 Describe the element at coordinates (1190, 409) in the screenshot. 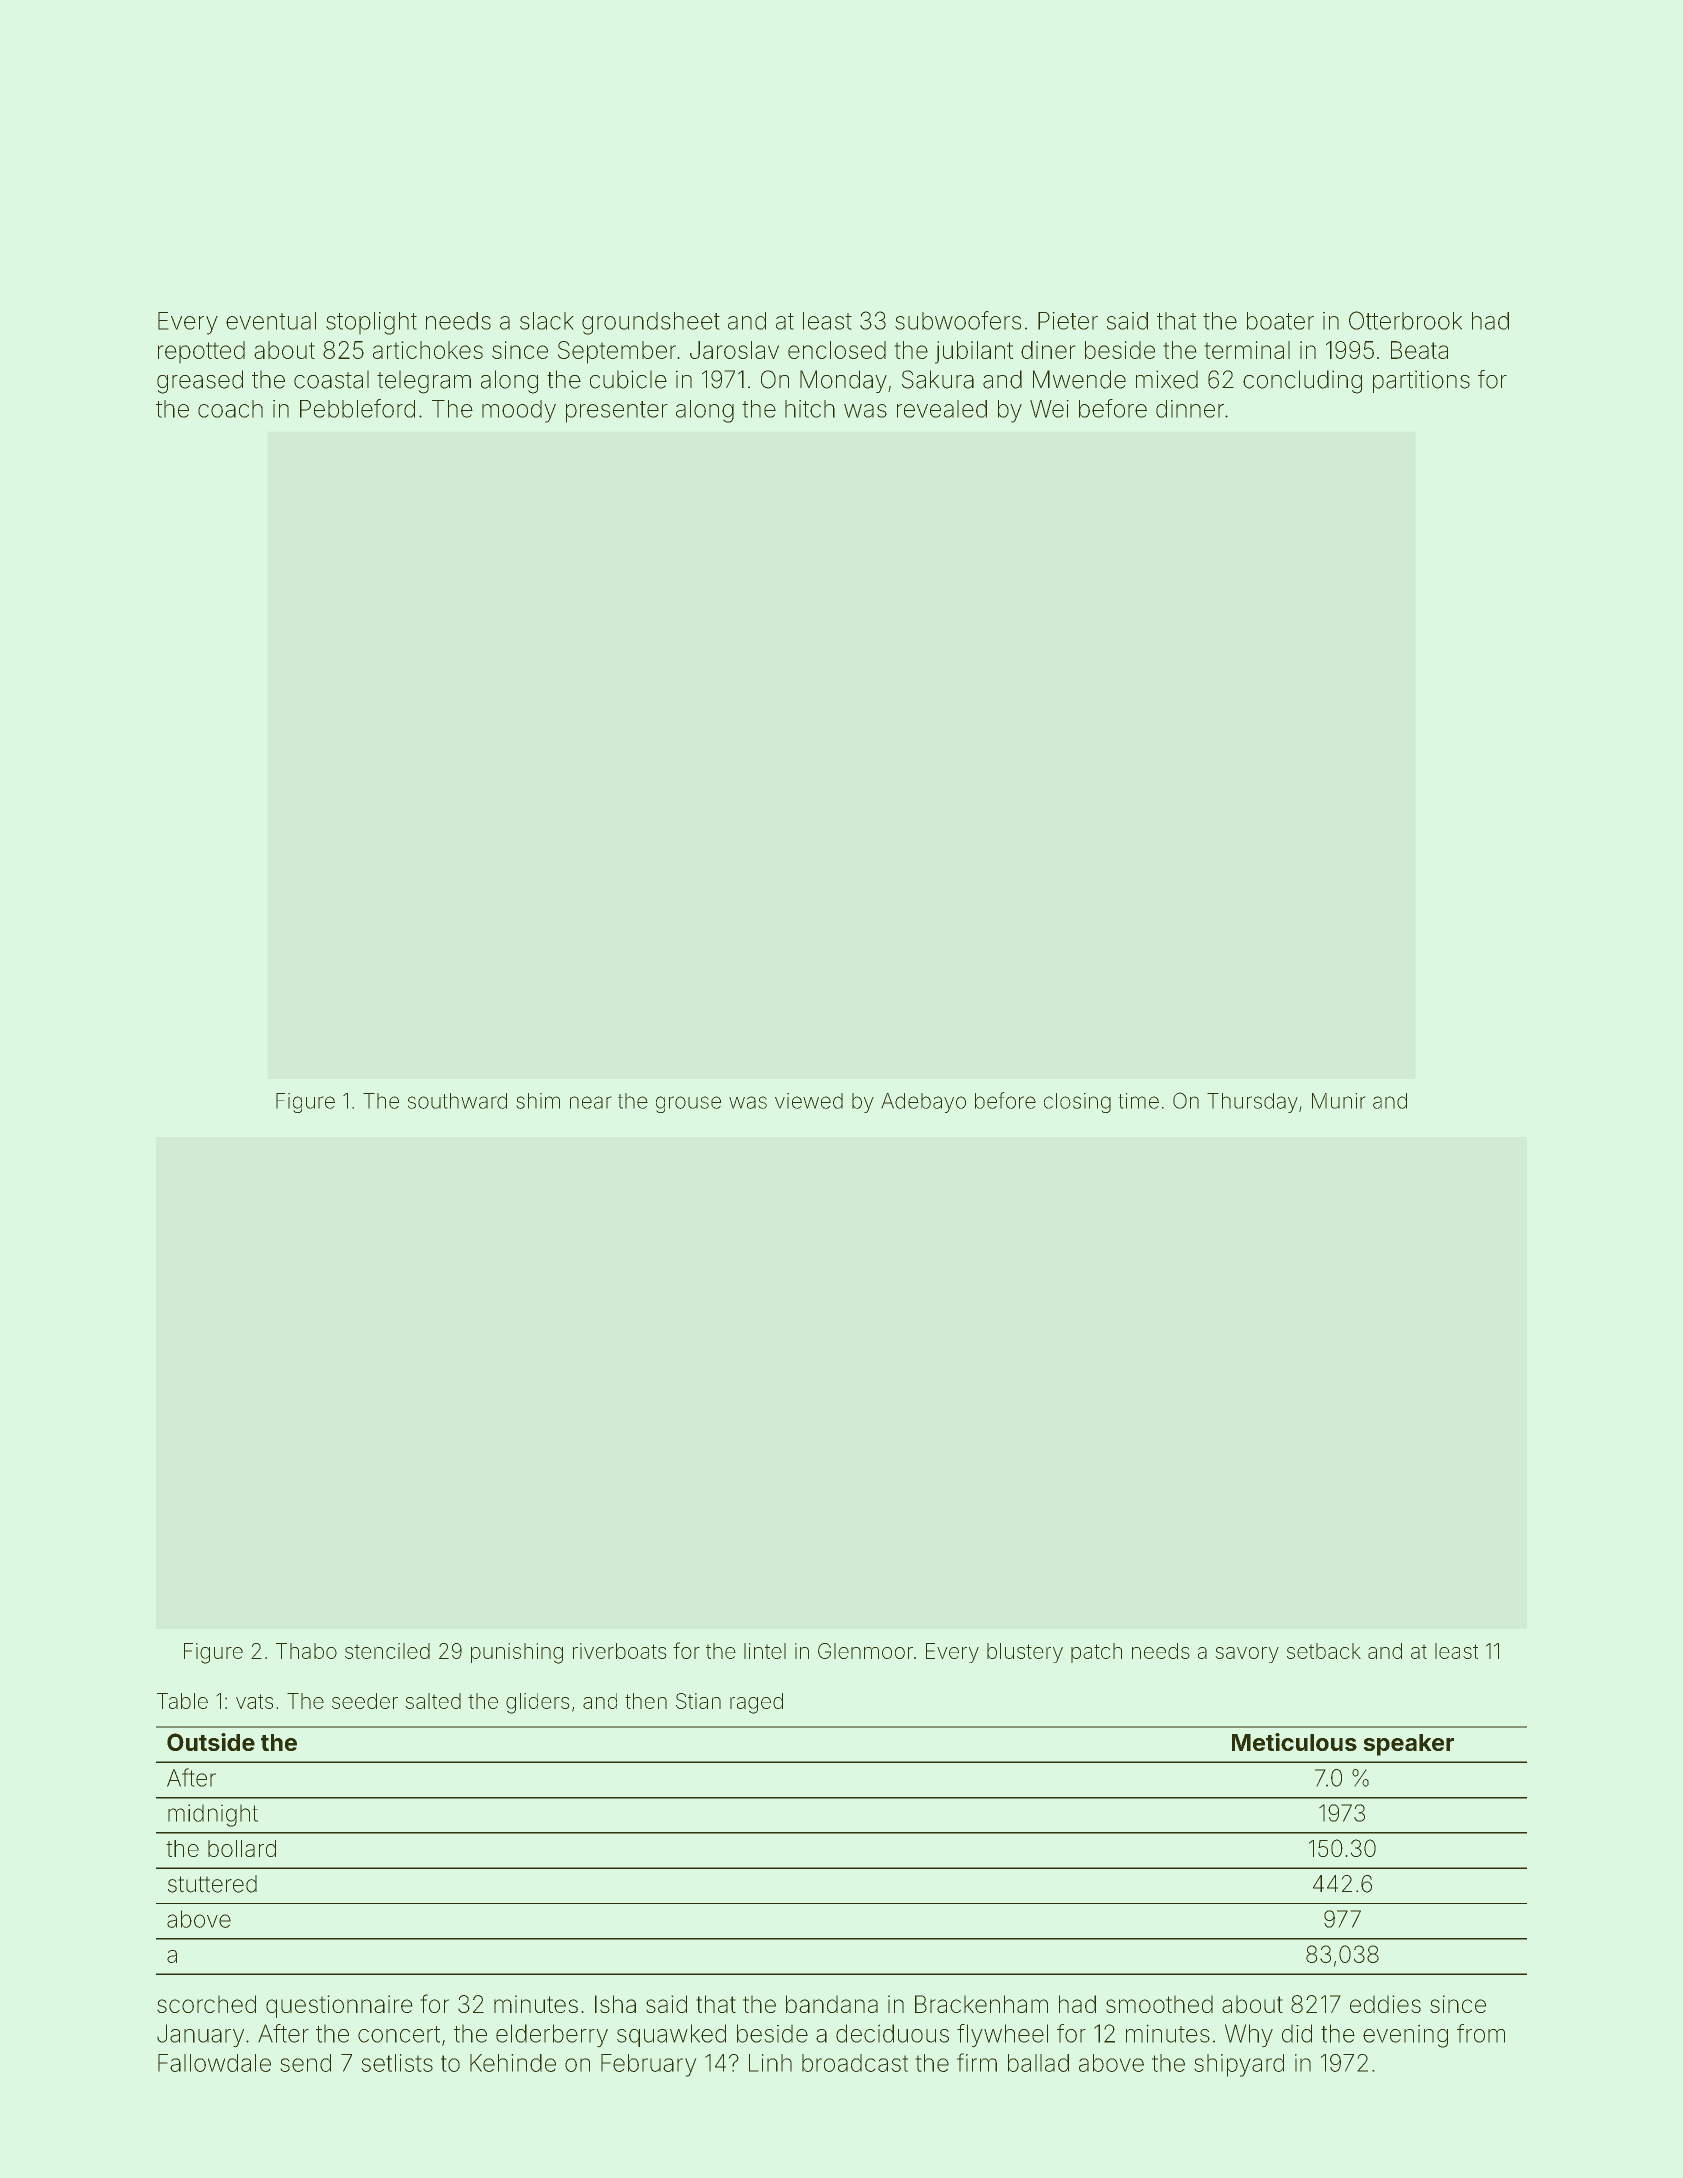

I see `dinner` at that location.
